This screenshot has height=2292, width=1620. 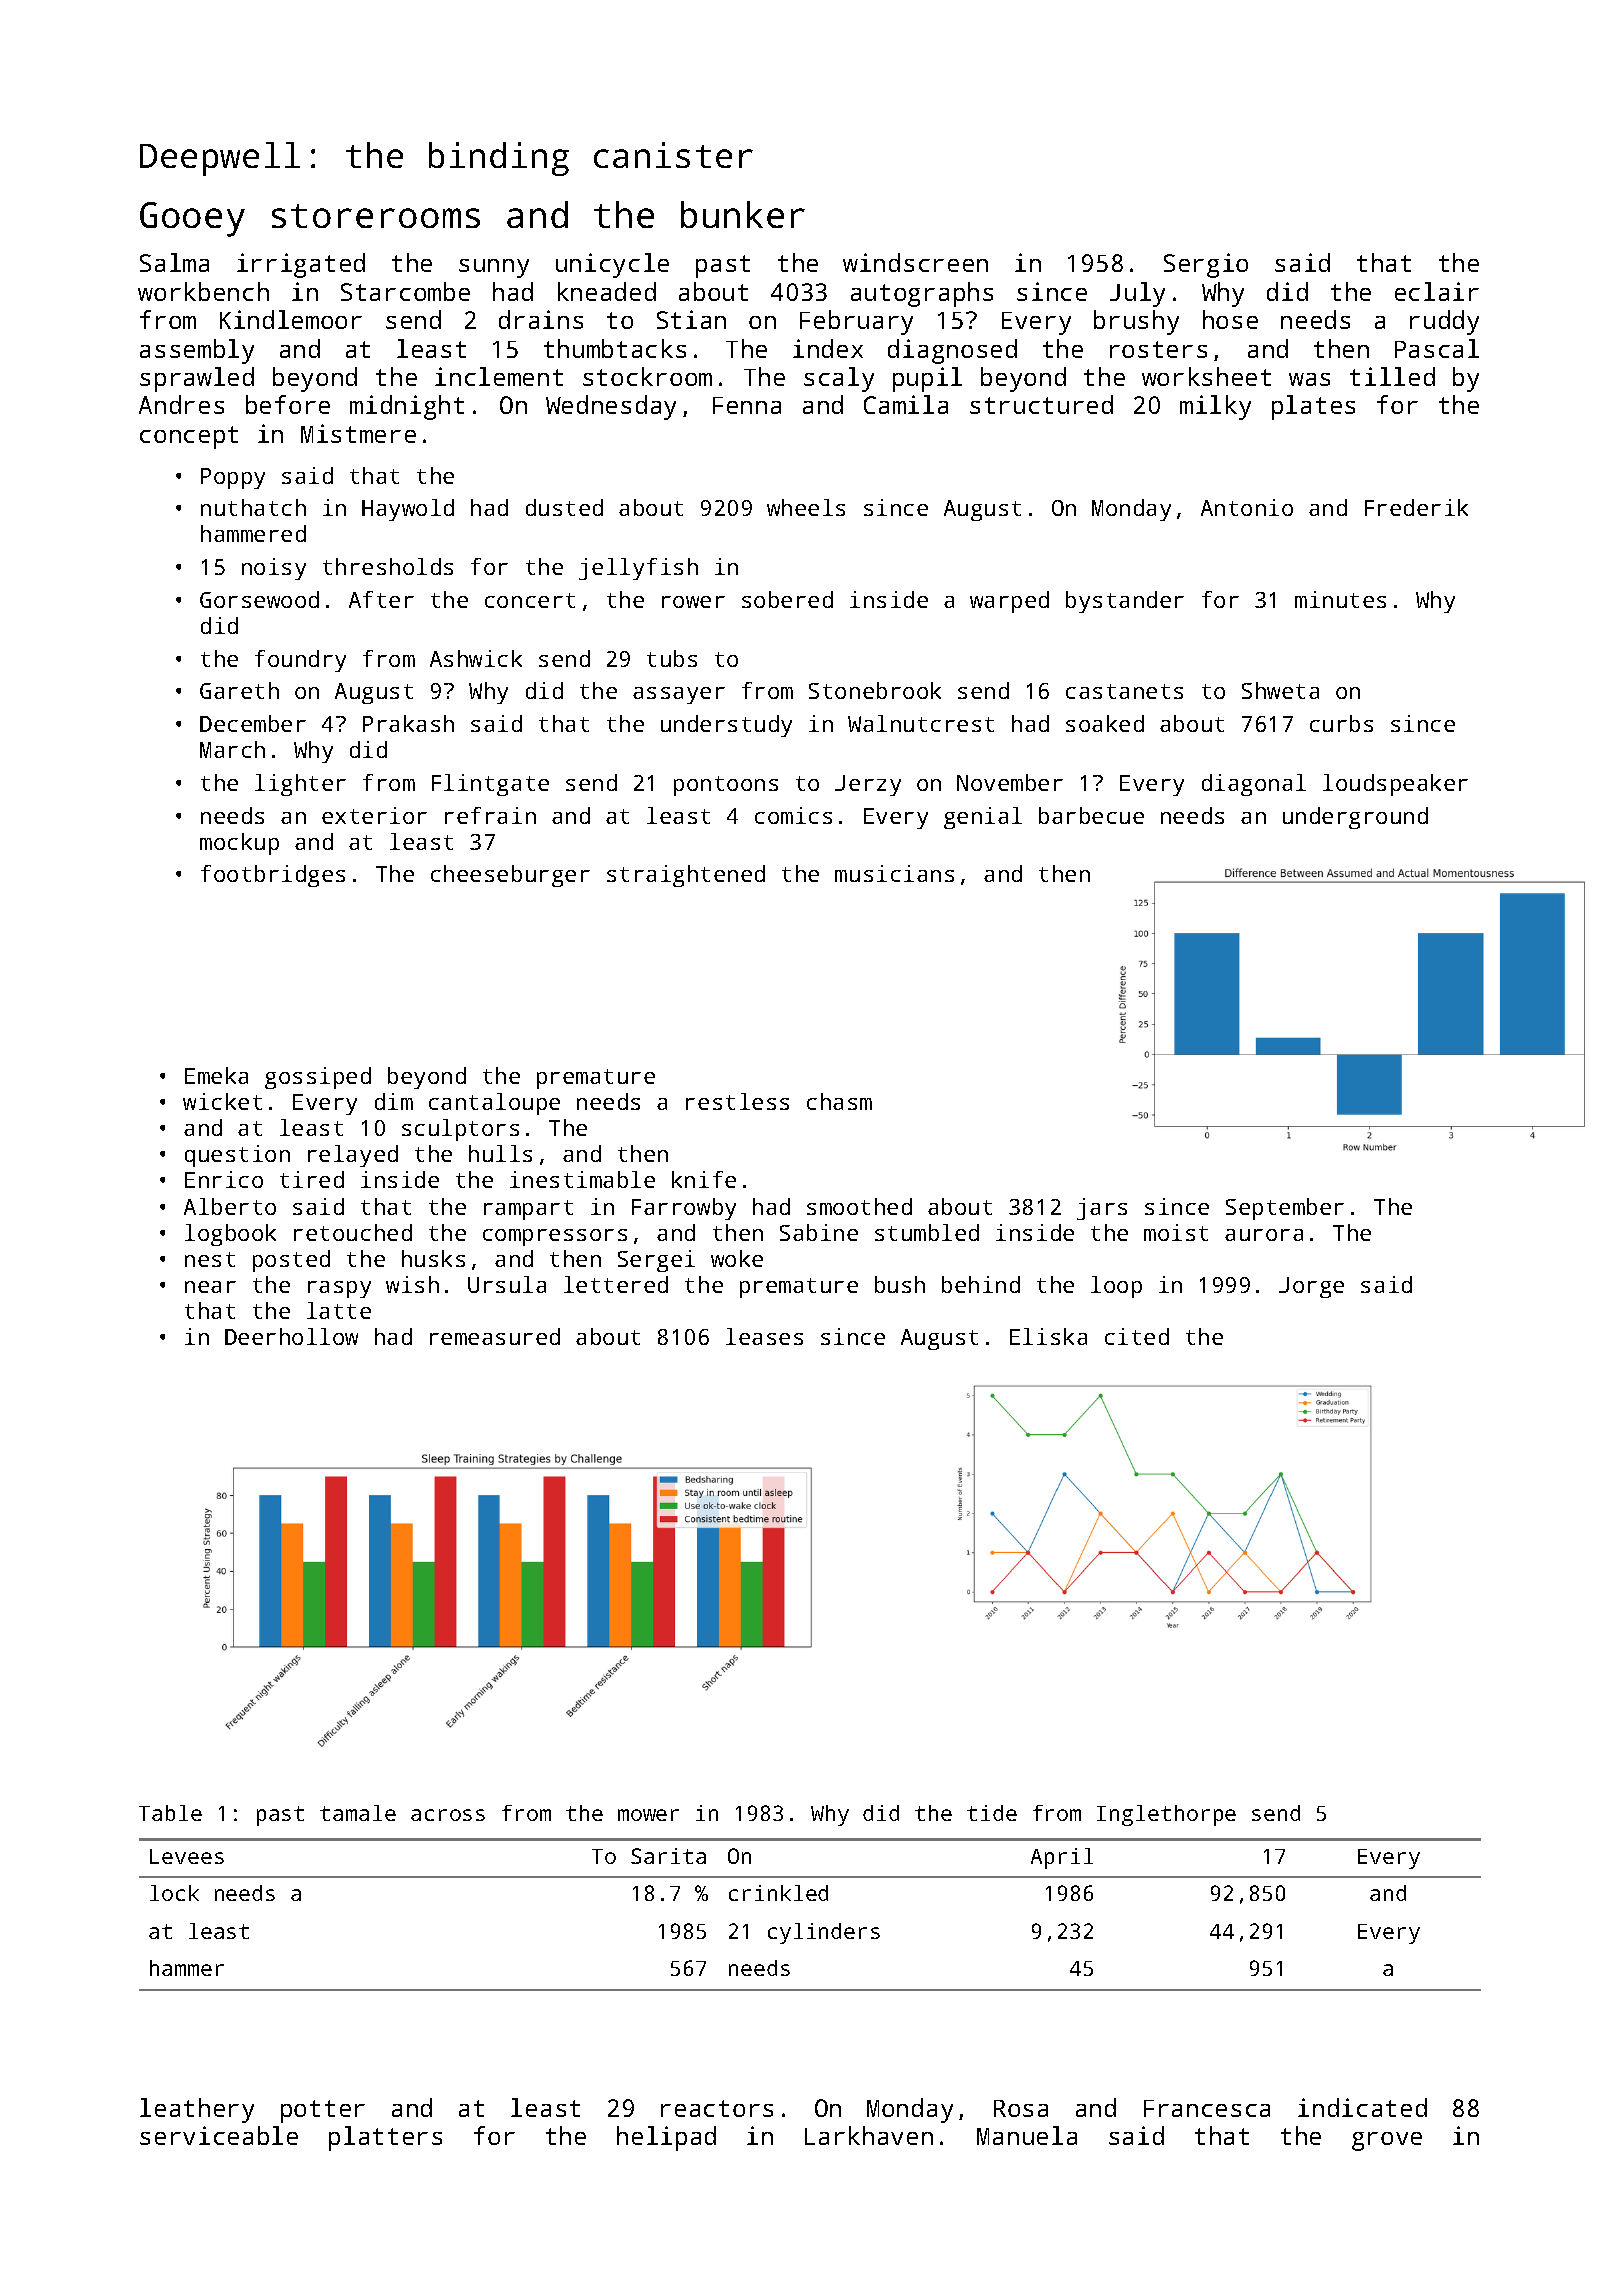 I want to click on Gooey, so click(x=192, y=219).
